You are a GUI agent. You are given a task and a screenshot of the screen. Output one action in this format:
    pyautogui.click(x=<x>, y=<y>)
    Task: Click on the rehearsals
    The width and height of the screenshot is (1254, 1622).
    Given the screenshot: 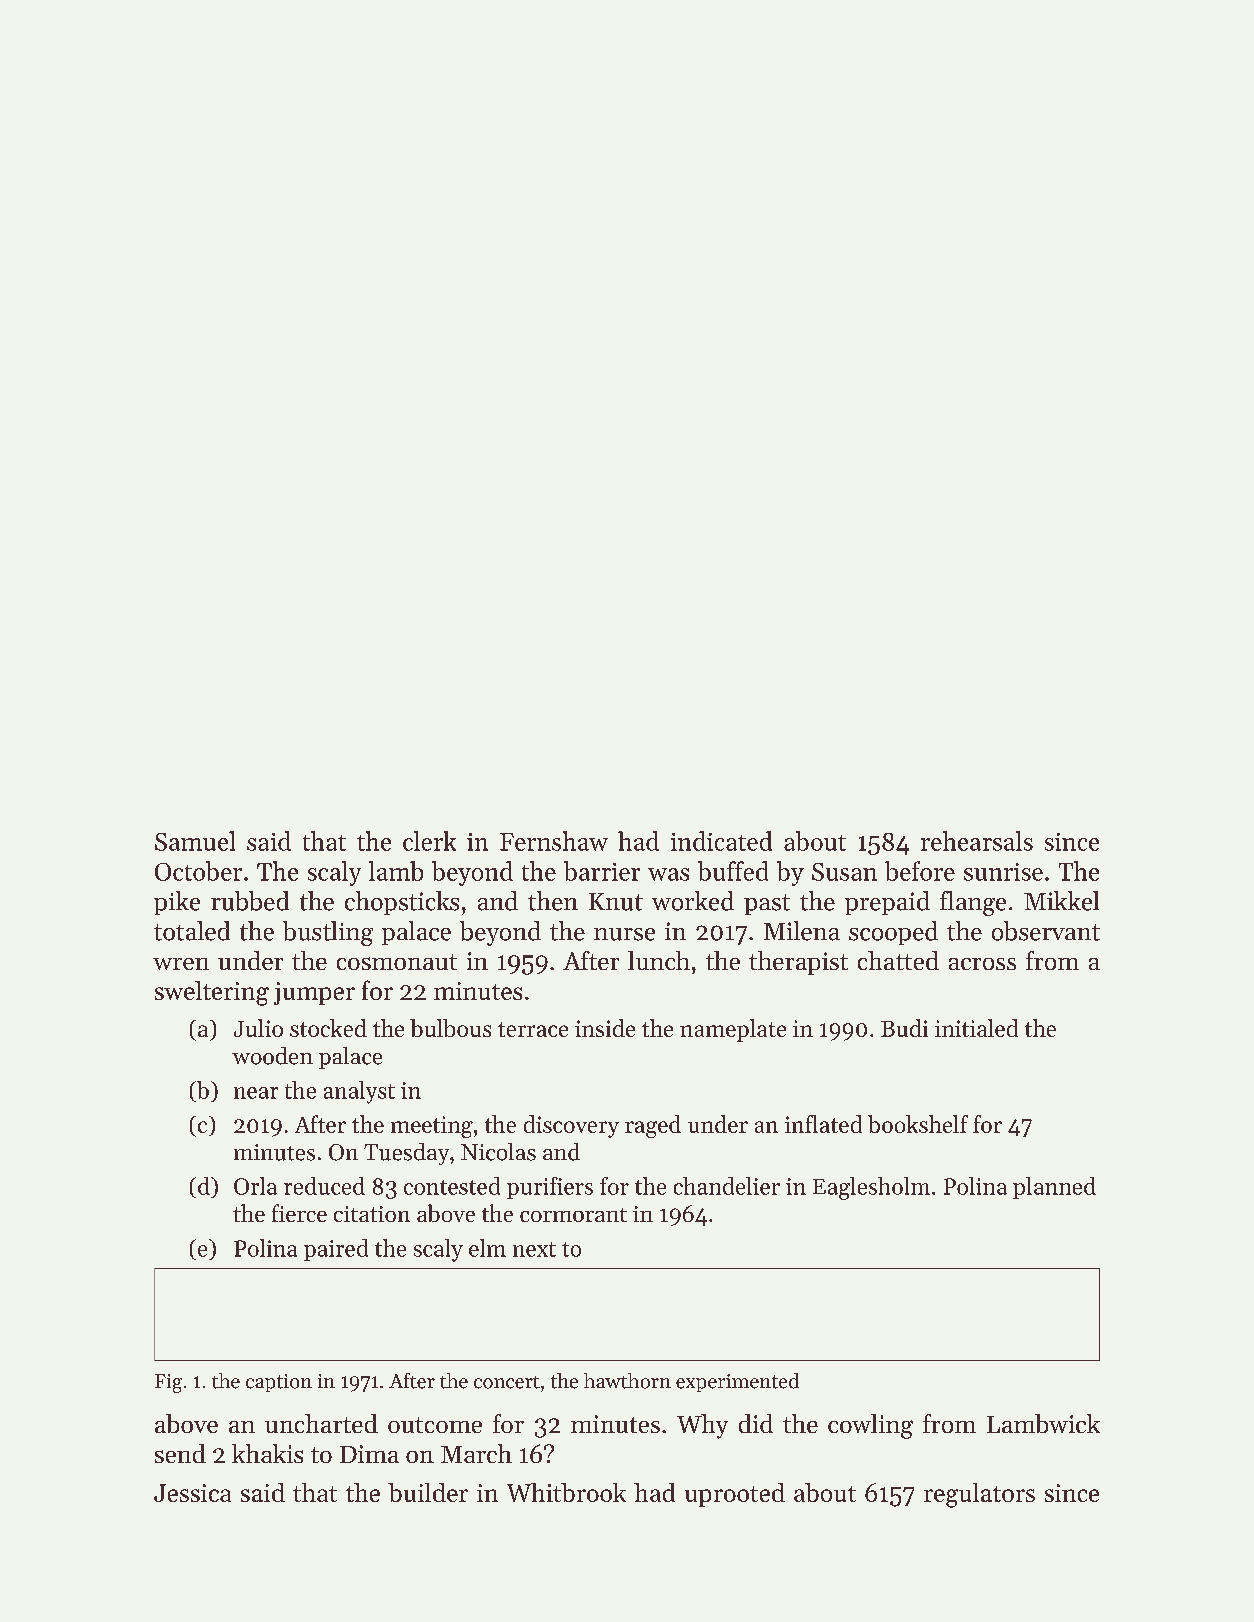 What is the action you would take?
    pyautogui.click(x=977, y=841)
